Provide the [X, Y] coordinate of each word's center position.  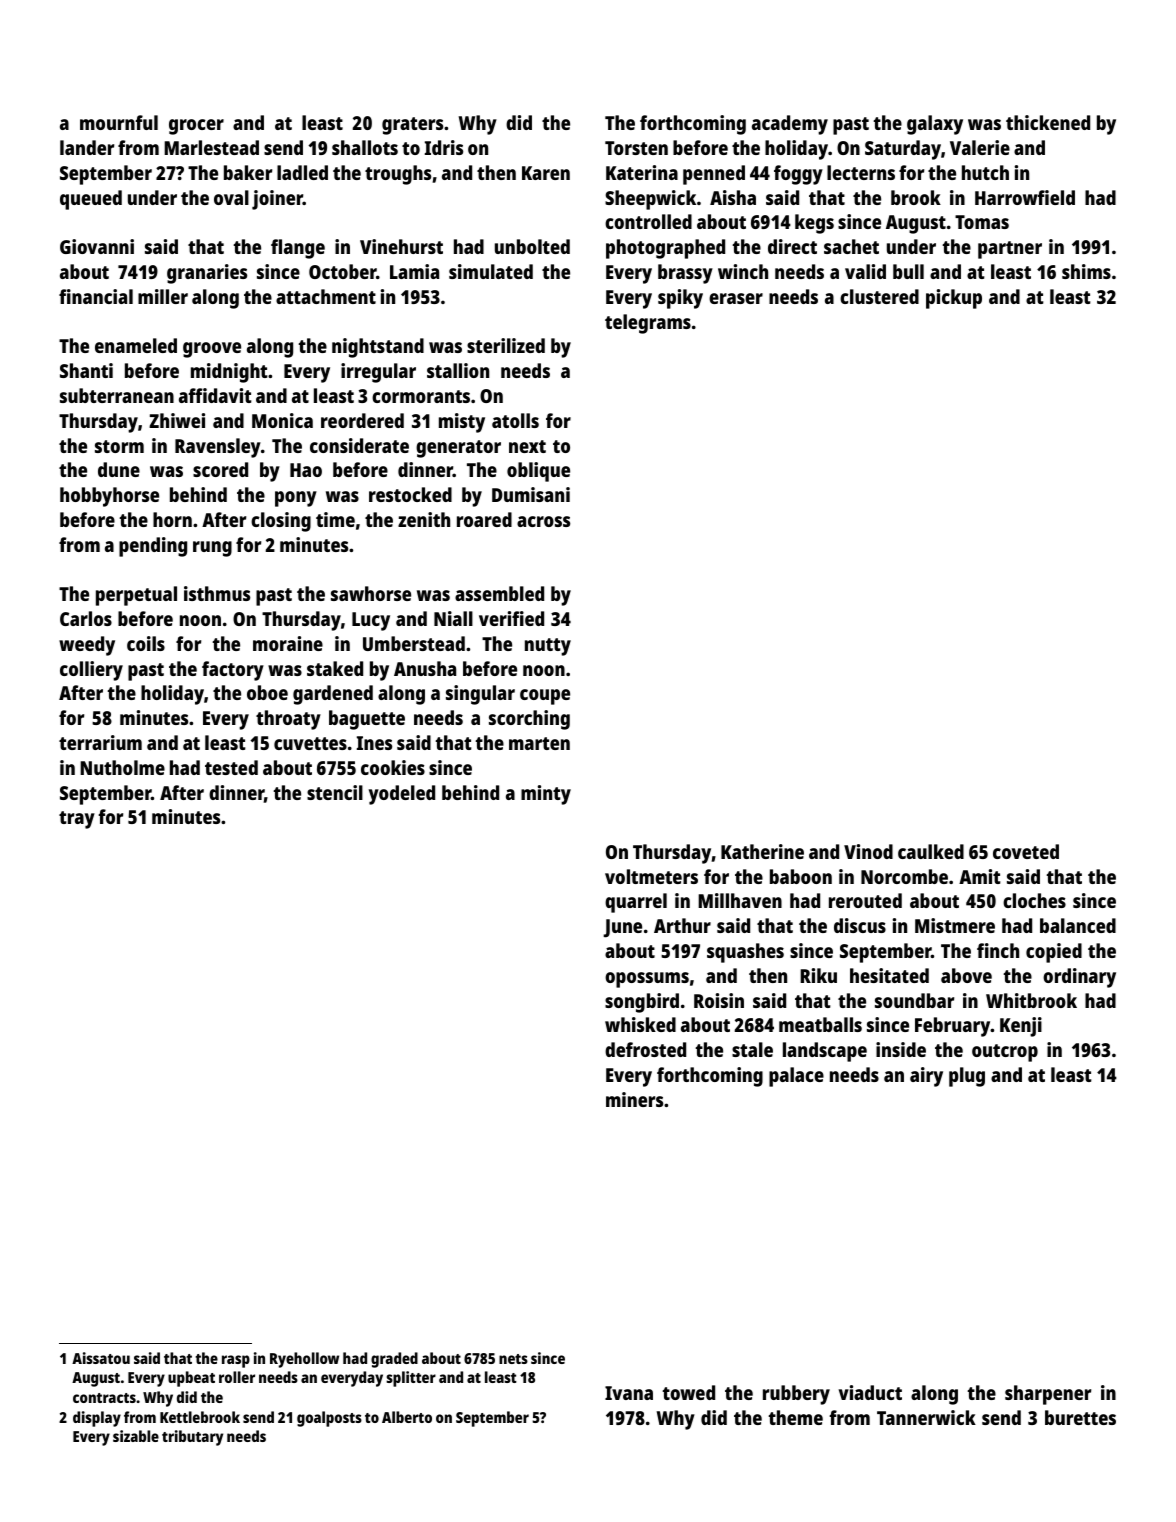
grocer [196, 127]
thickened [1048, 122]
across [543, 521]
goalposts [329, 1419]
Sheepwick [650, 200]
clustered [879, 296]
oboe [267, 692]
